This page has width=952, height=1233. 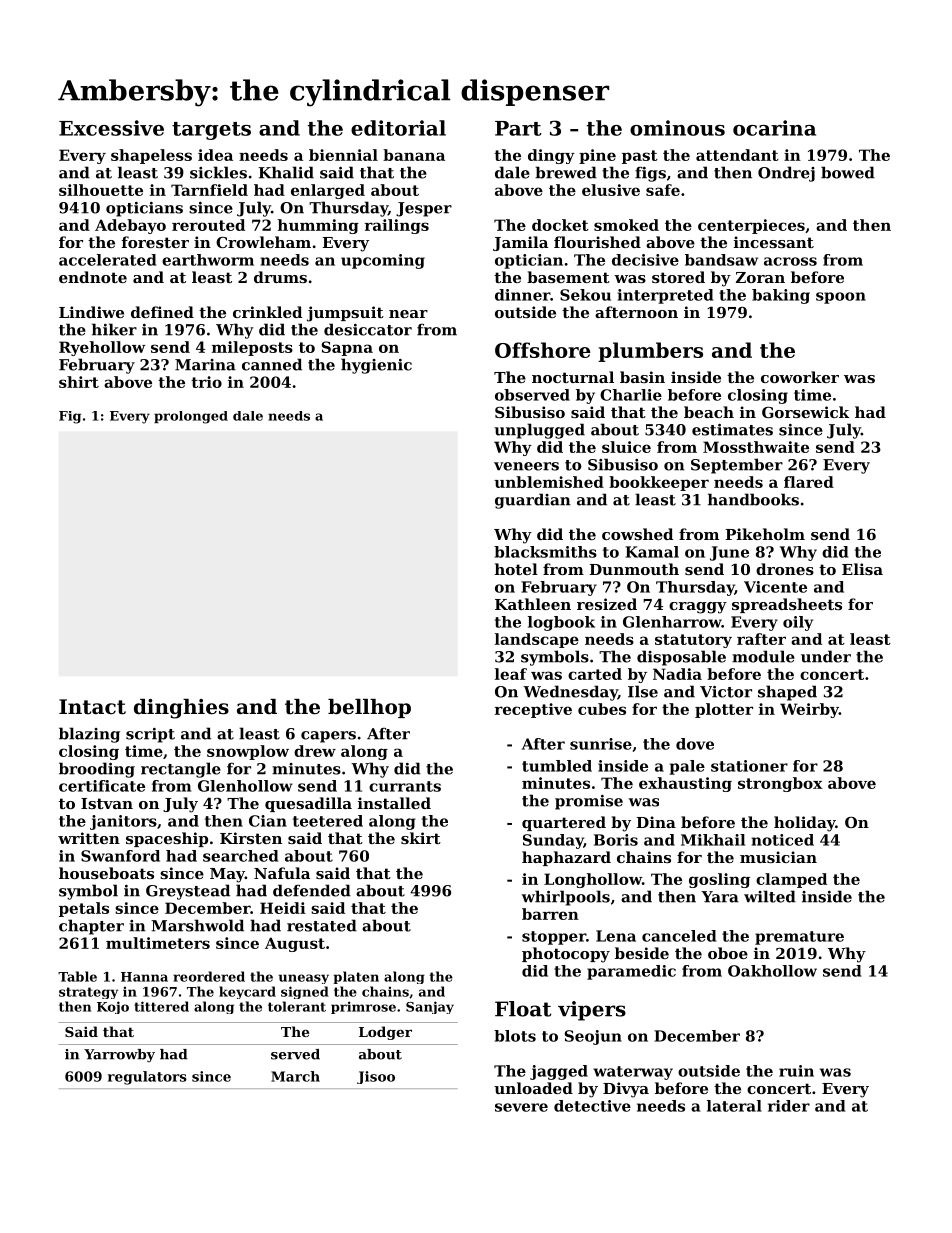 I want to click on Istvan, so click(x=107, y=803).
